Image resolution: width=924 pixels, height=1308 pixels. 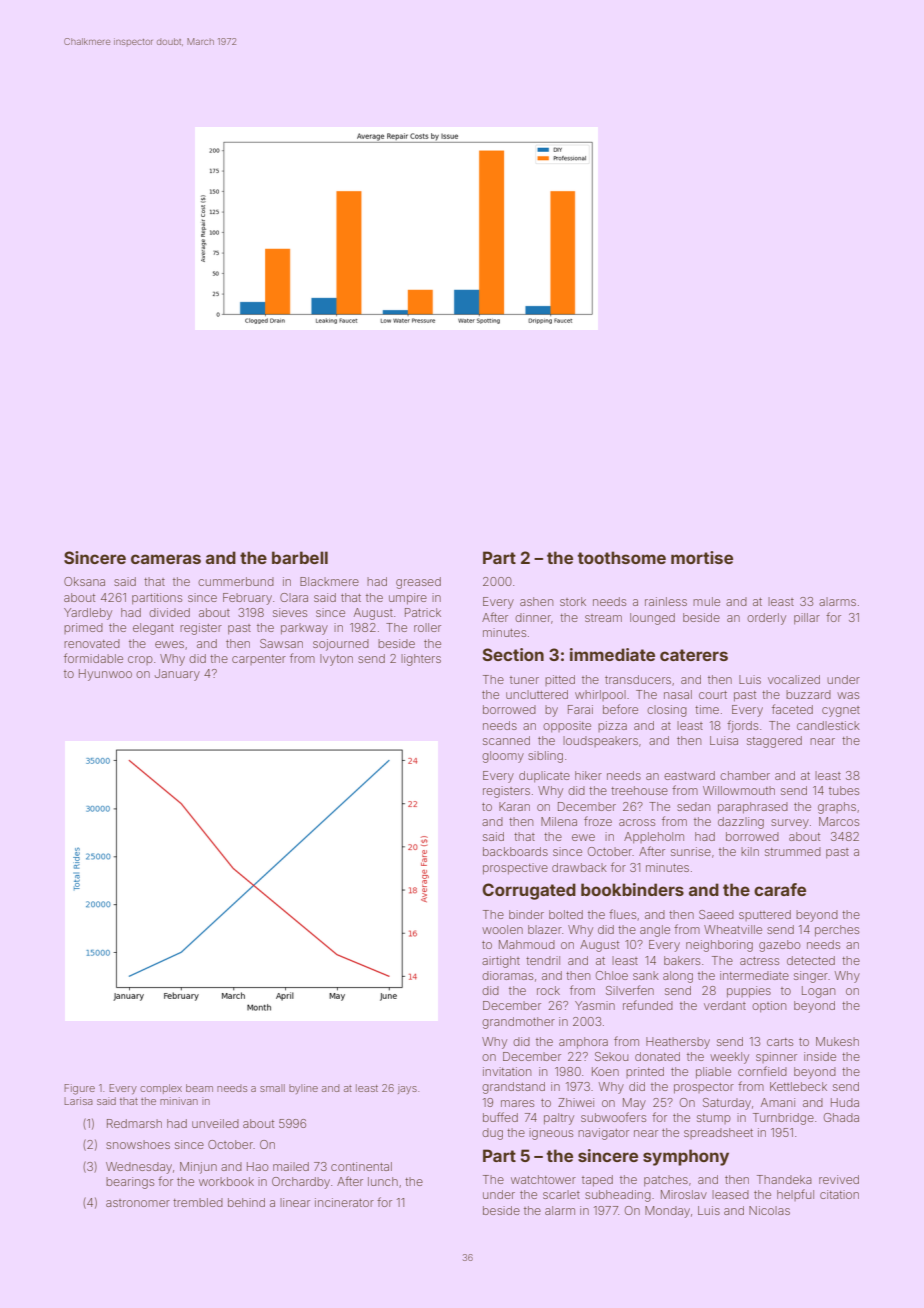 I want to click on gloomy, so click(x=503, y=757).
